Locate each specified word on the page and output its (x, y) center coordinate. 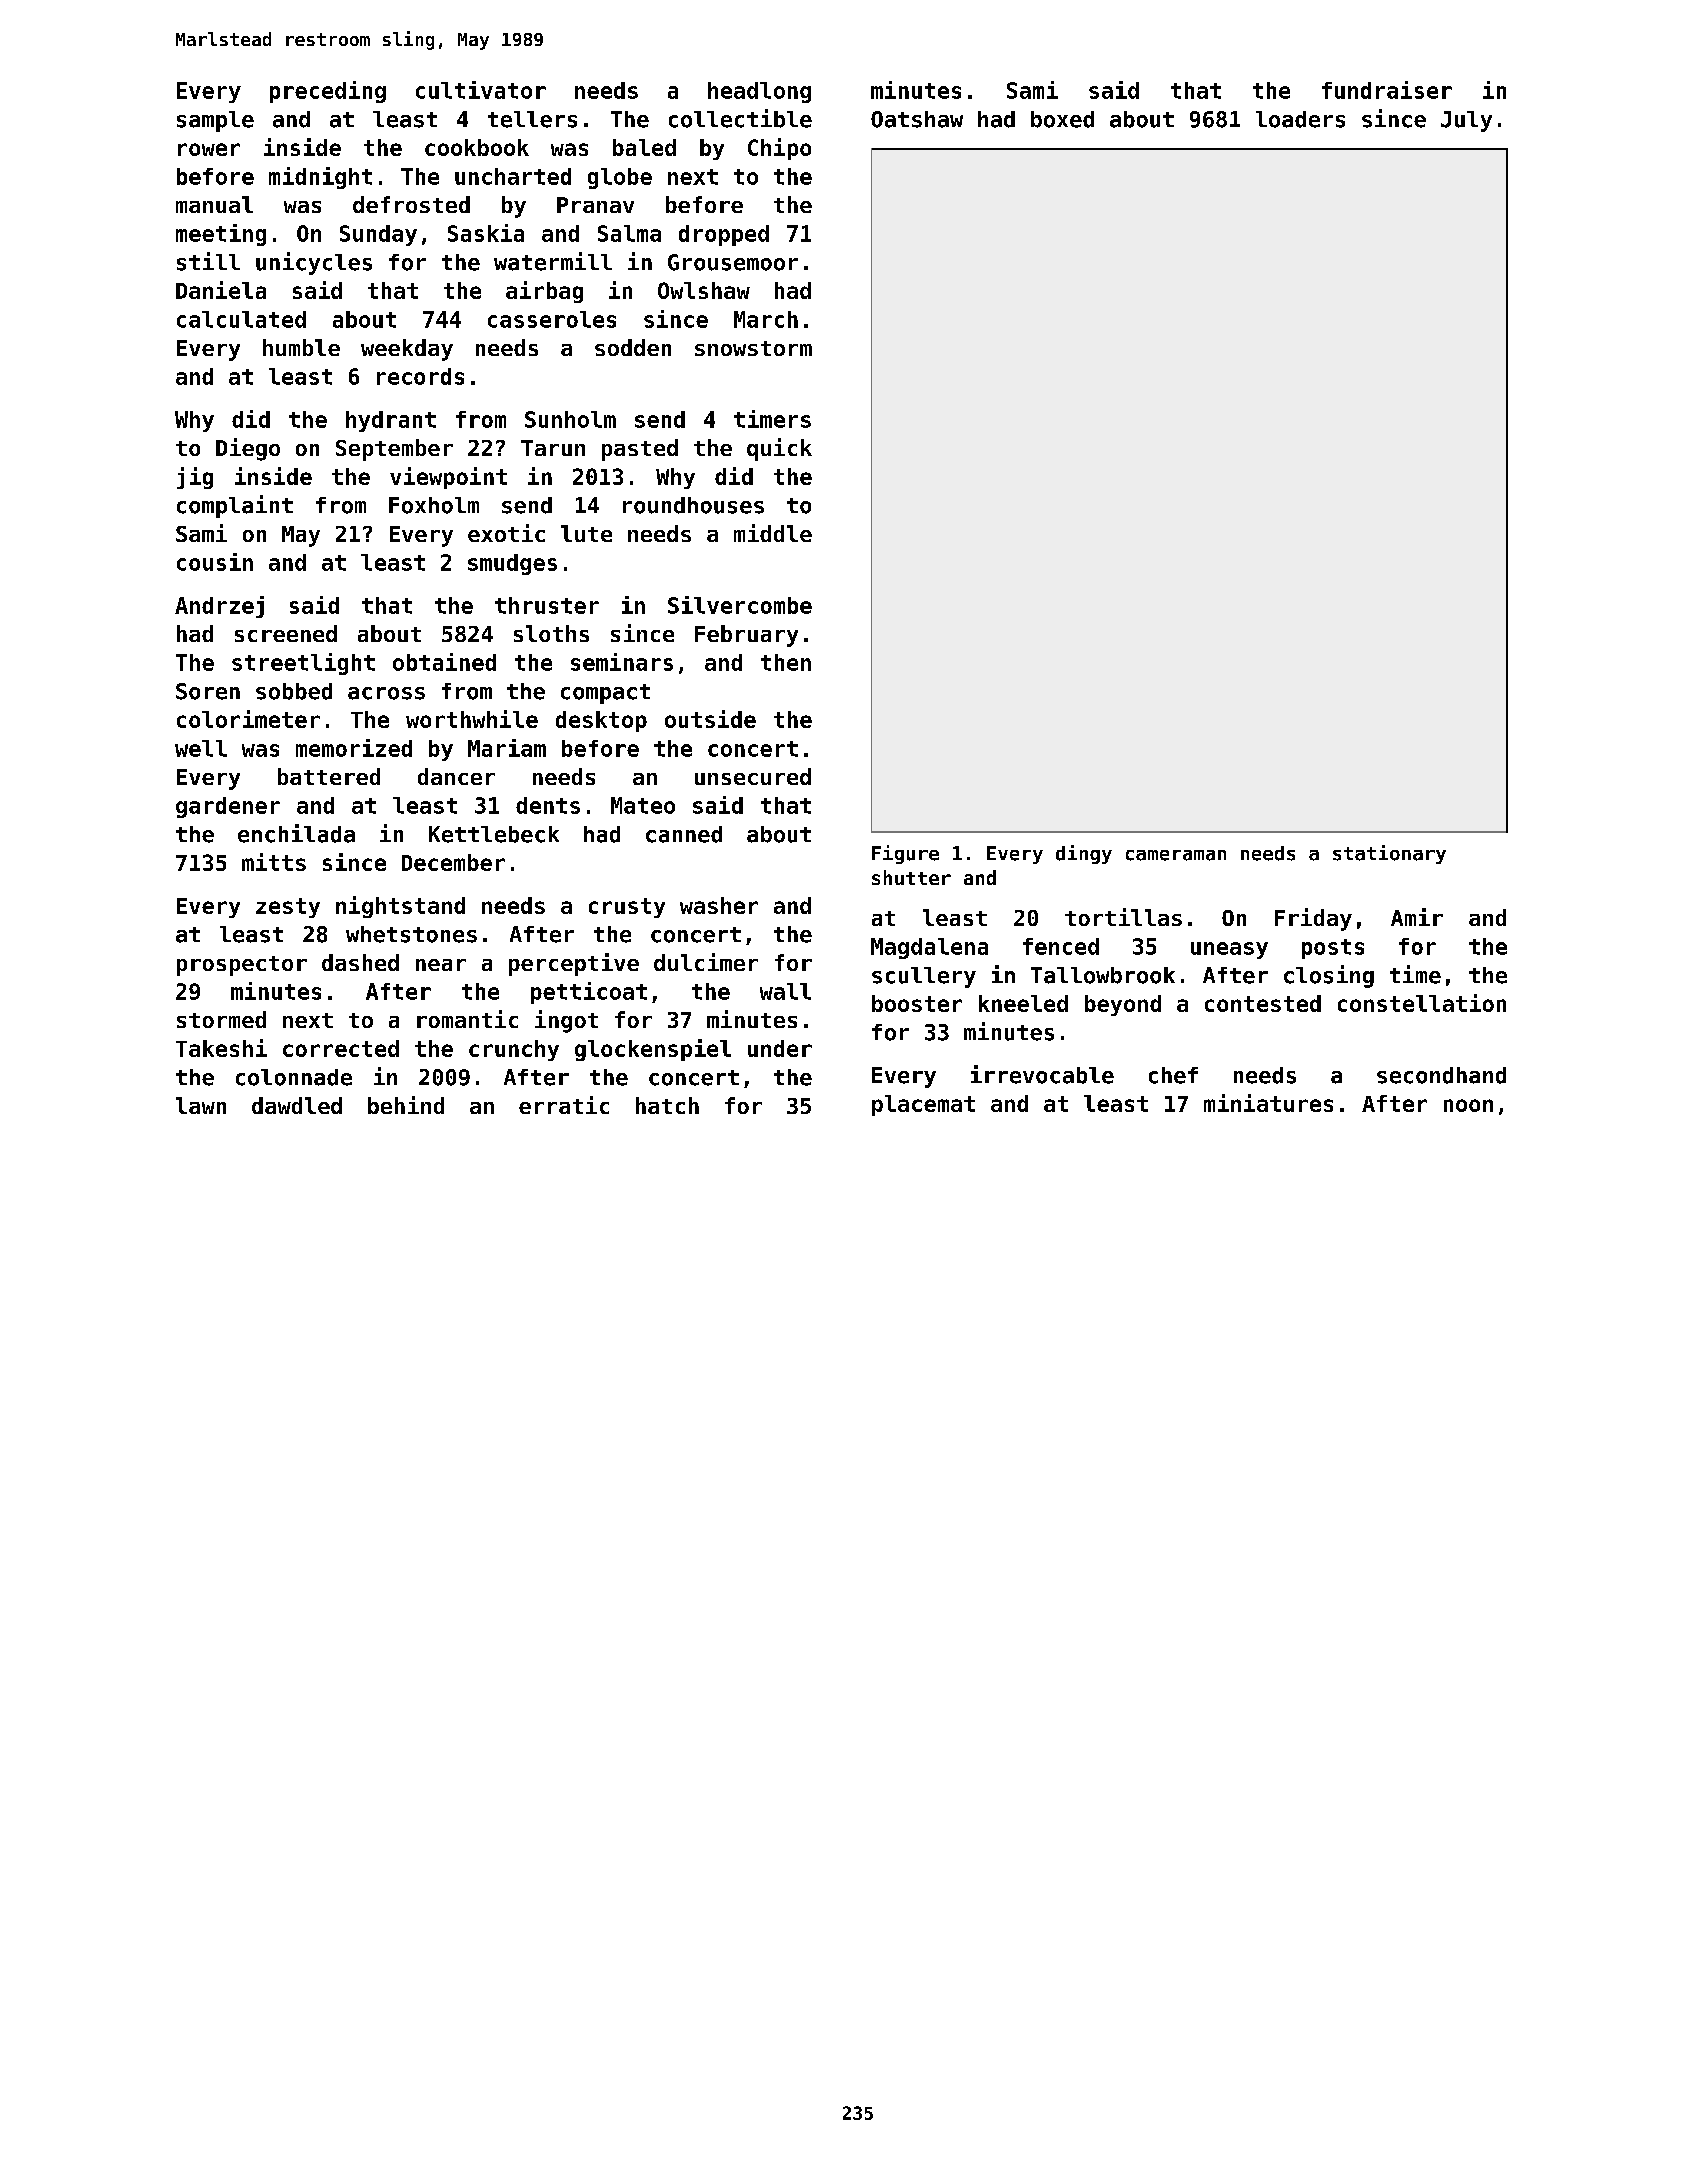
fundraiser (1387, 90)
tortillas (1123, 917)
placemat (923, 1105)
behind (406, 1105)
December (453, 862)
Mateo (643, 805)
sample (215, 121)
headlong (759, 92)
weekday (407, 350)
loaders (1300, 119)
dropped (724, 235)
